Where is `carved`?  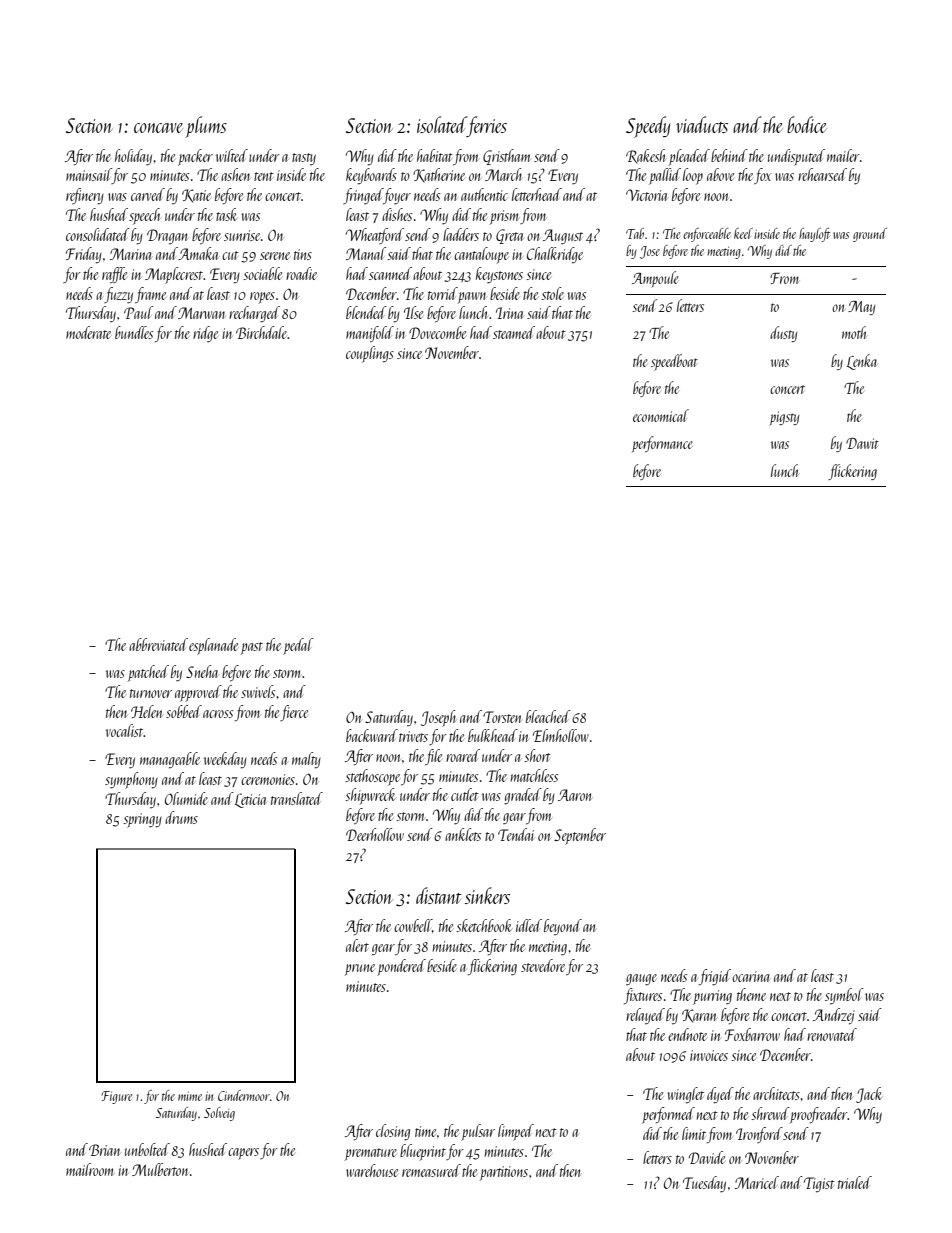
carved is located at coordinates (148, 194).
